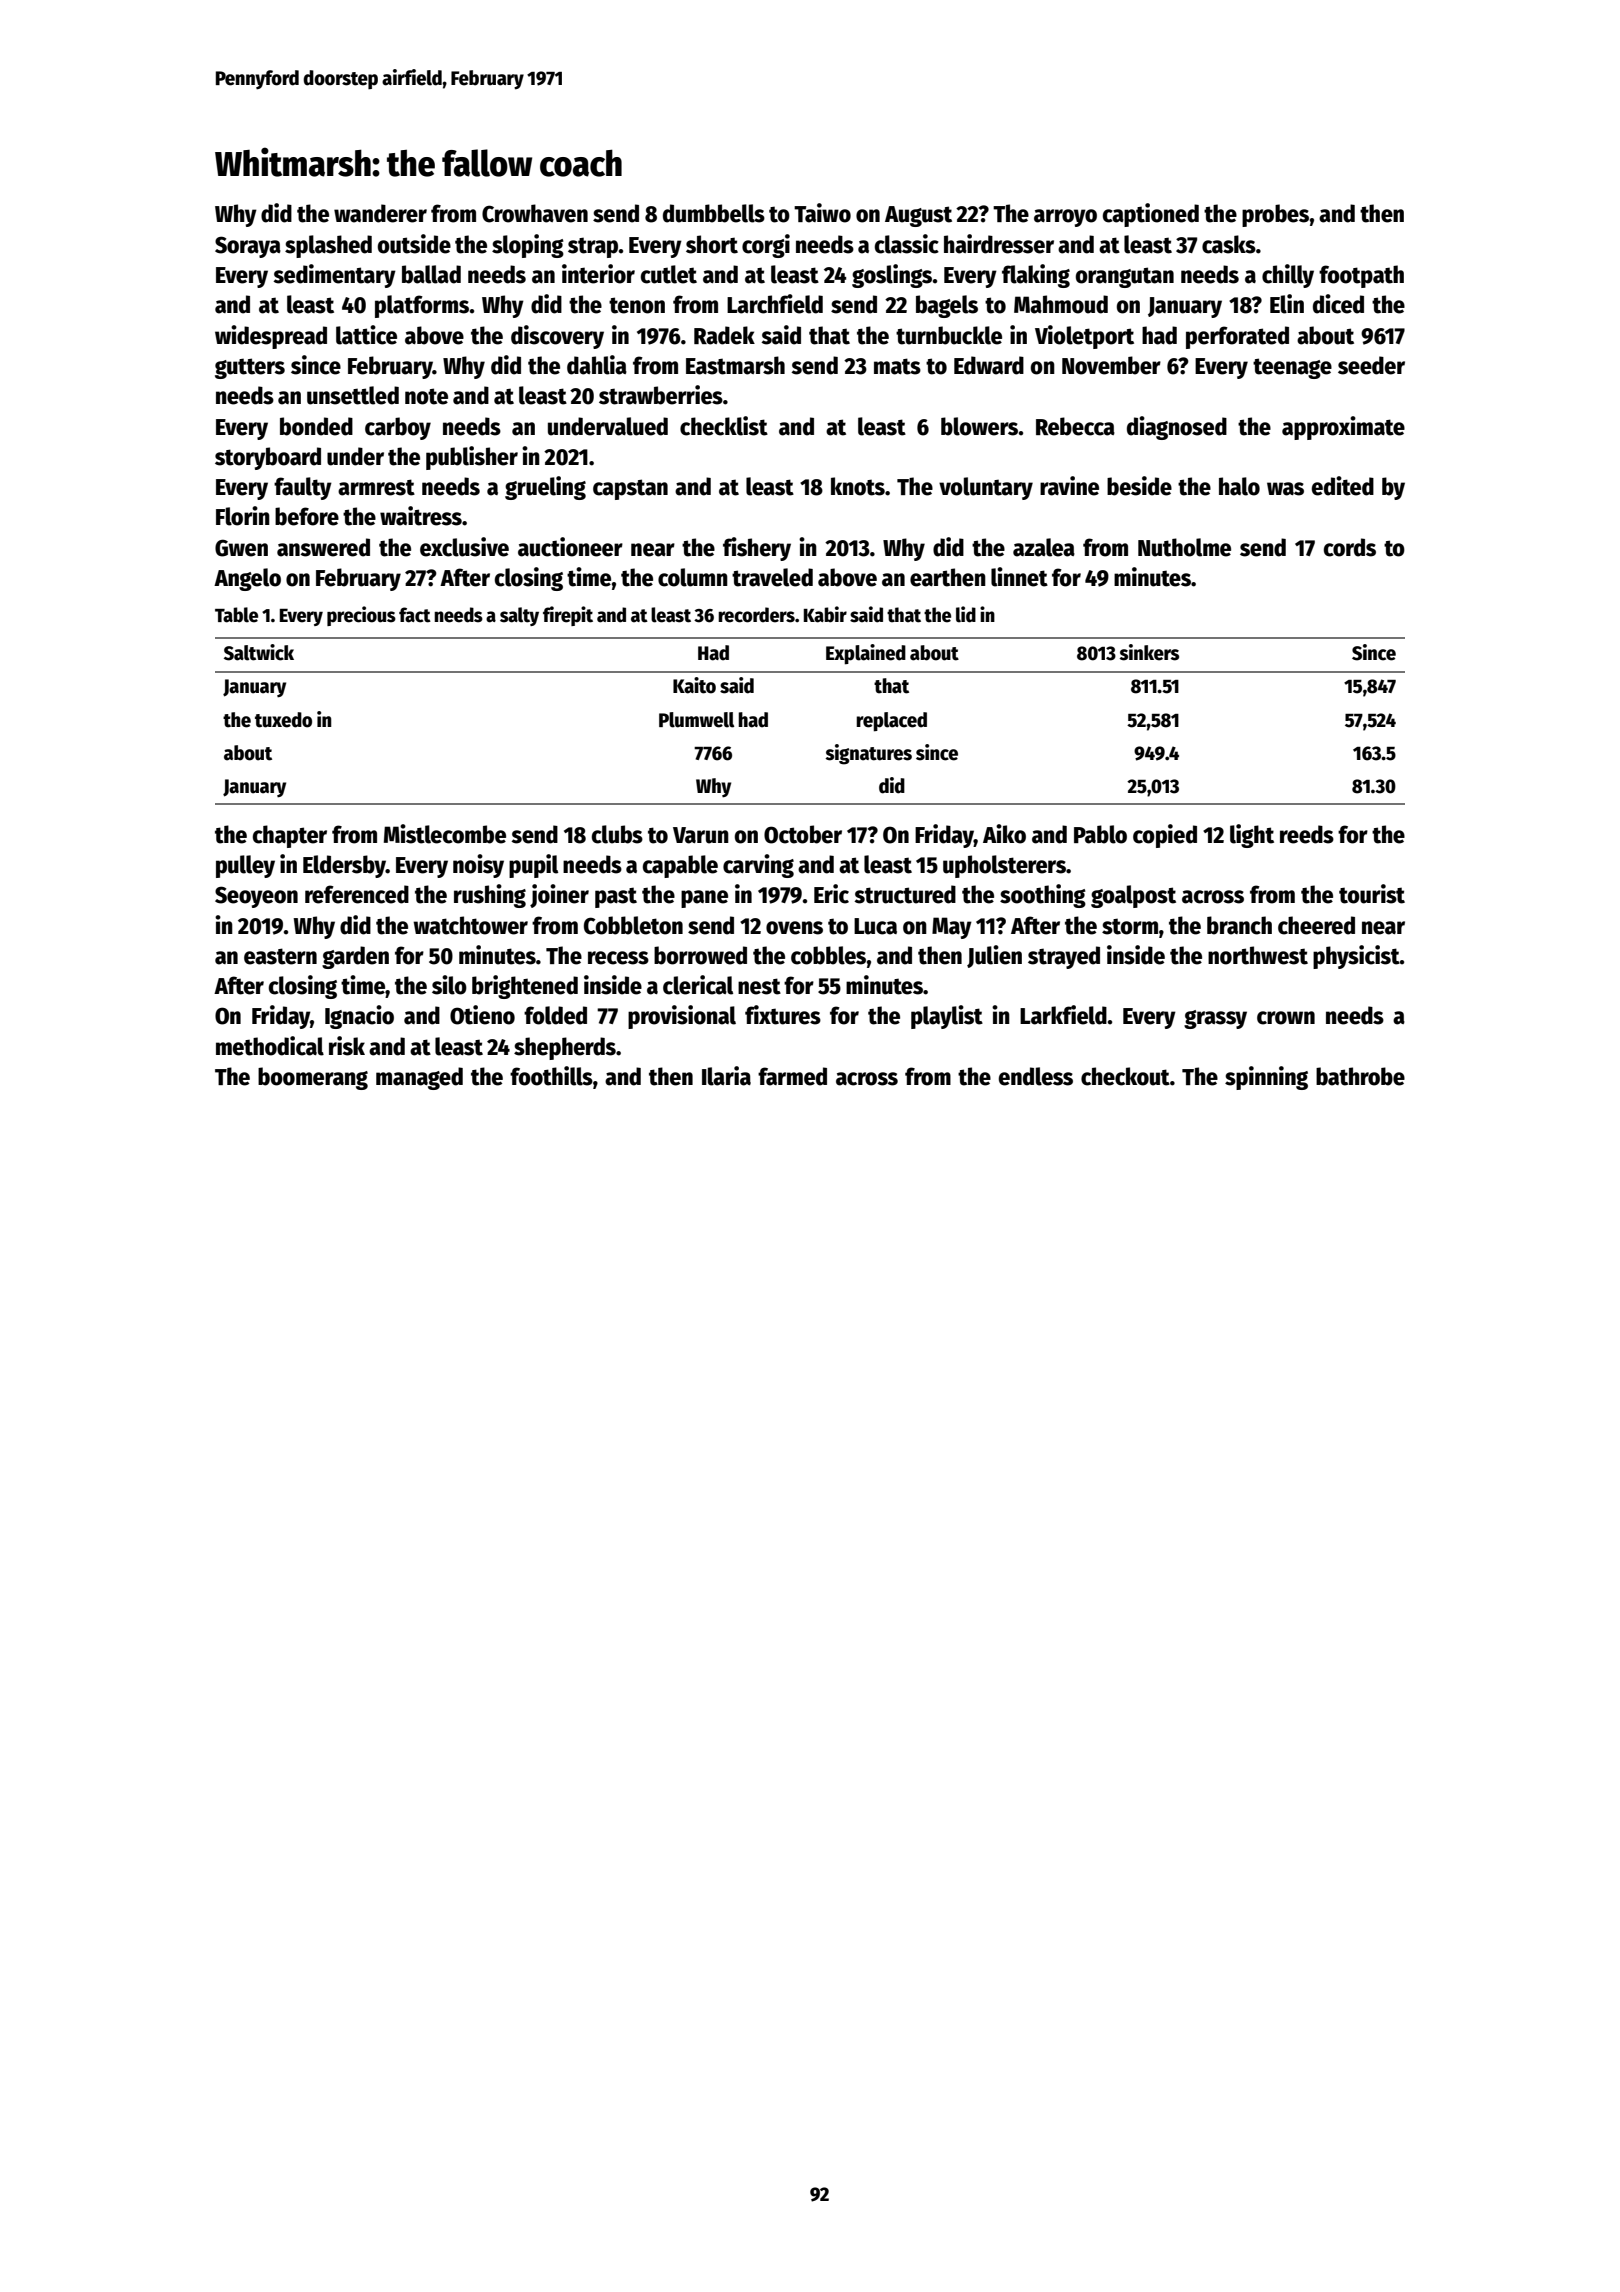 The image size is (1620, 2292). Describe the element at coordinates (1350, 547) in the document. I see `cords` at that location.
